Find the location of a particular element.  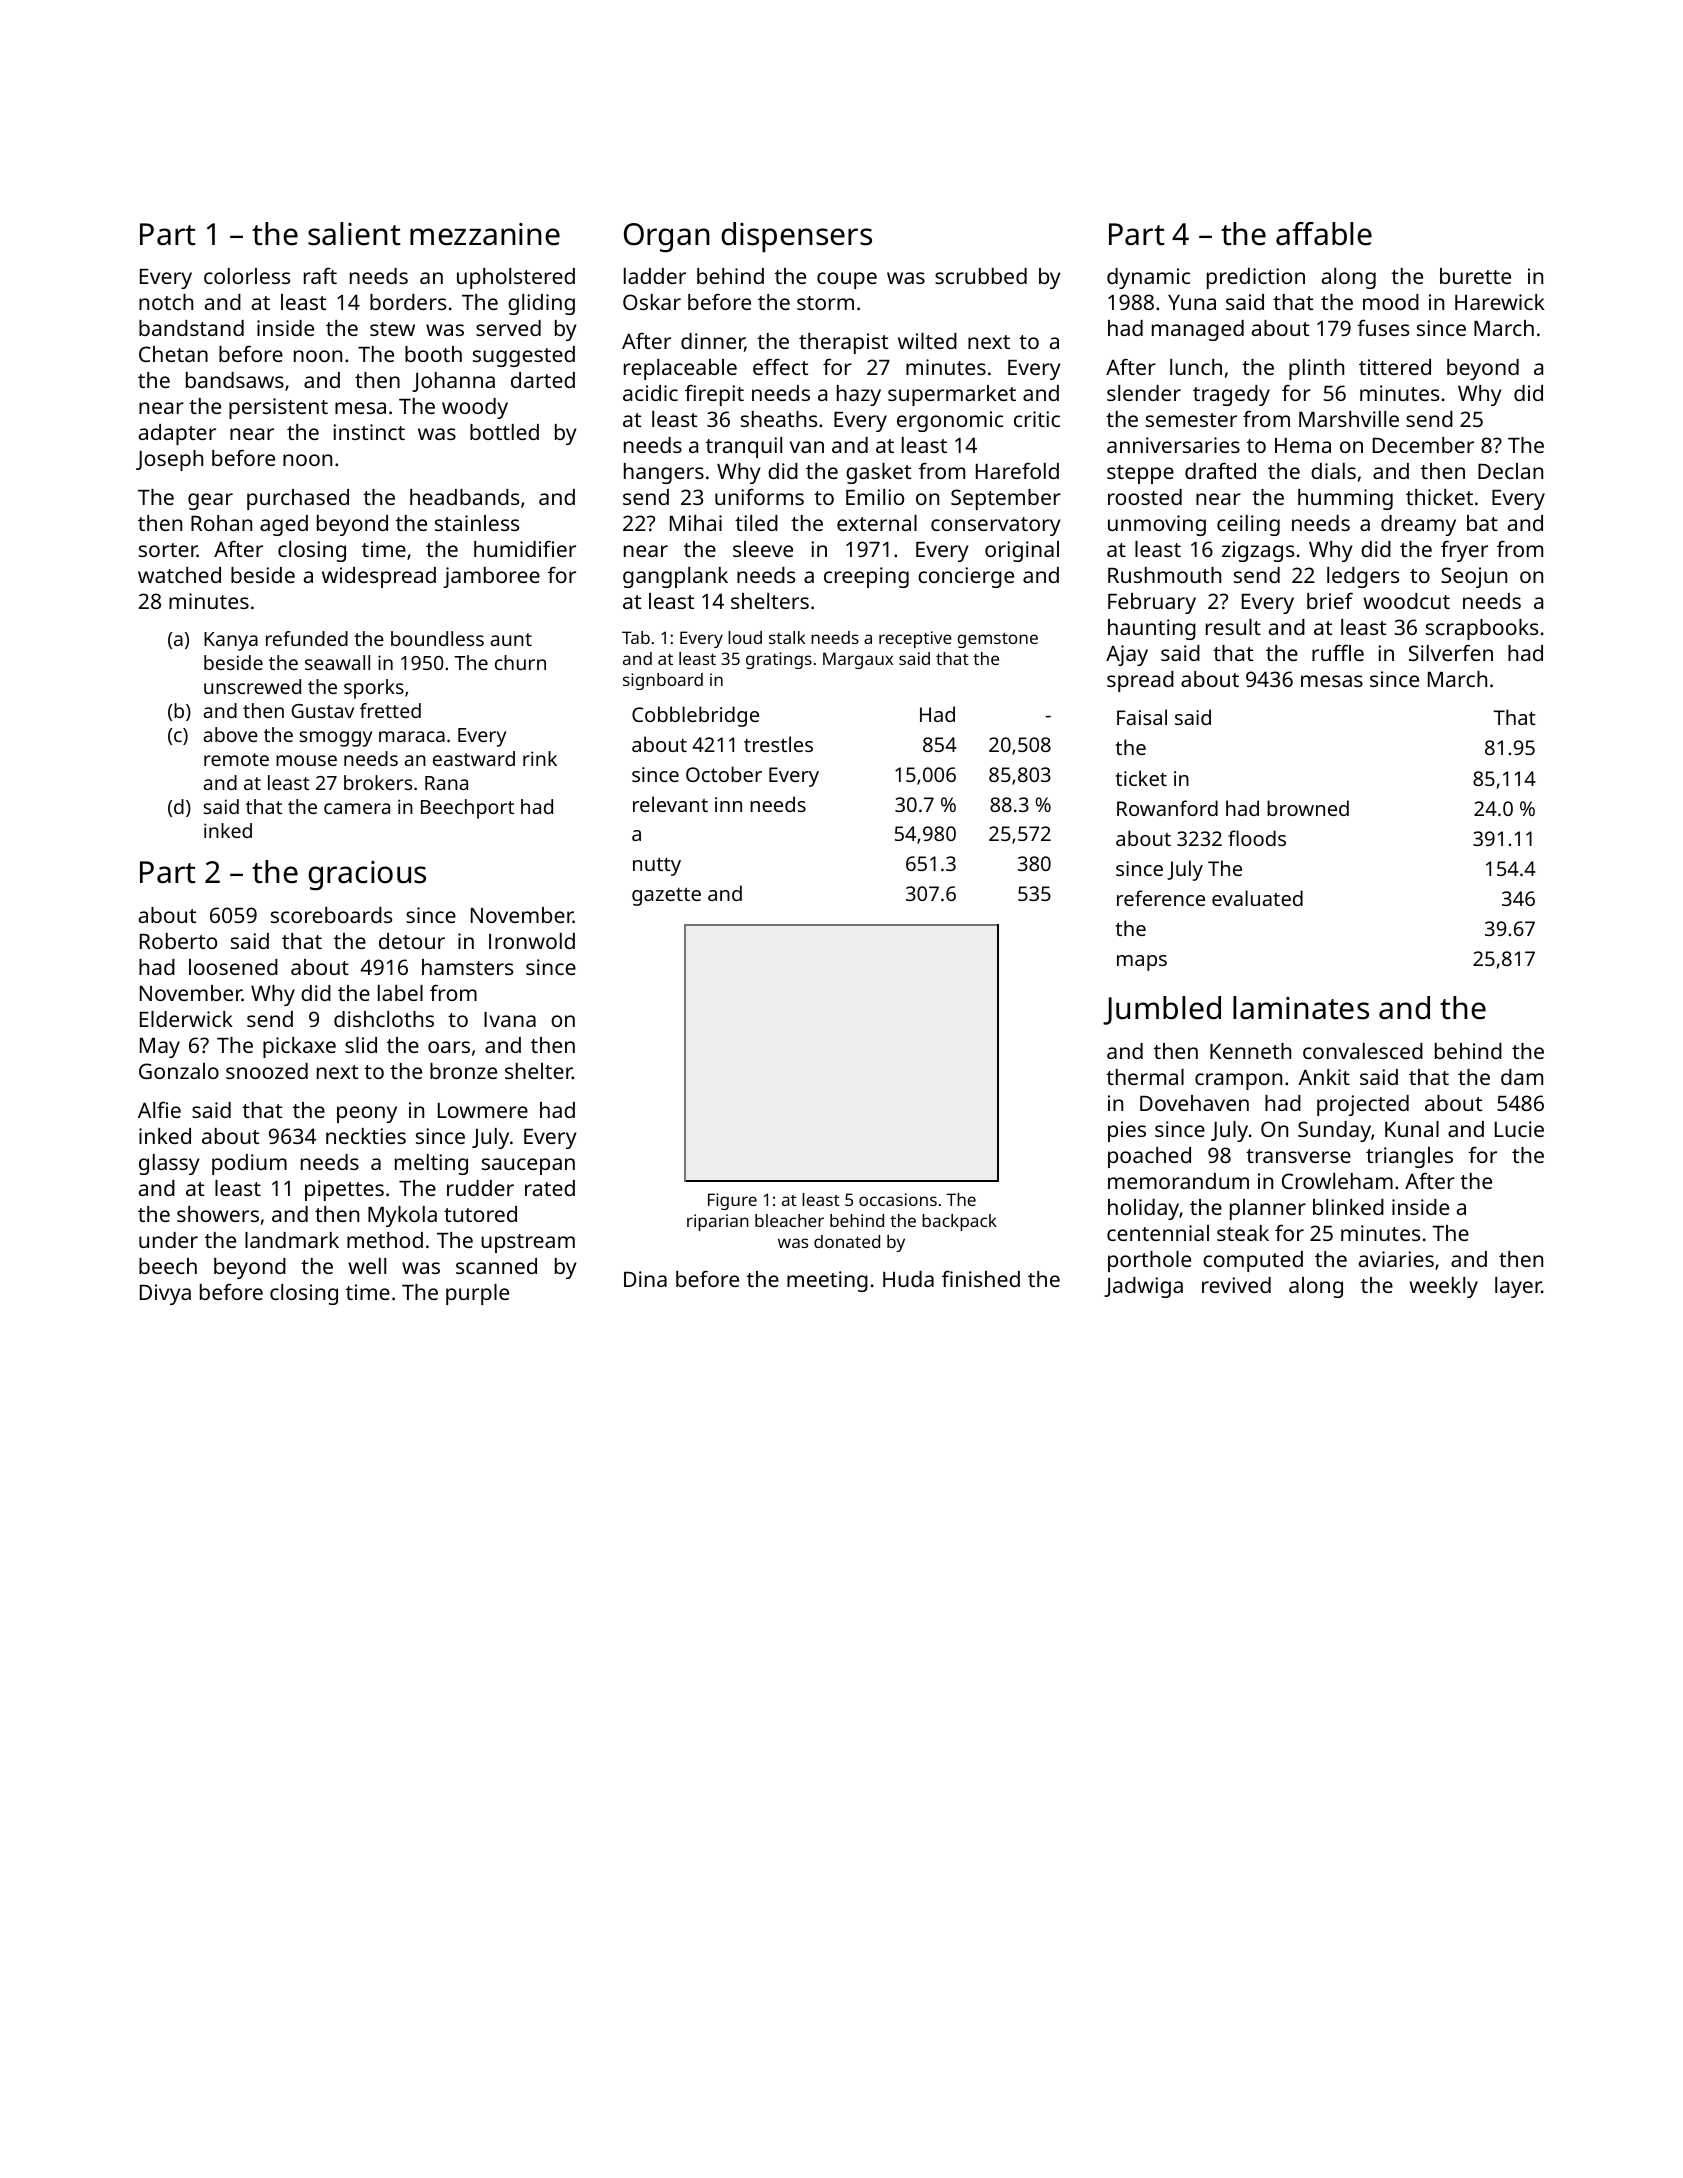

browned is located at coordinates (1308, 808).
